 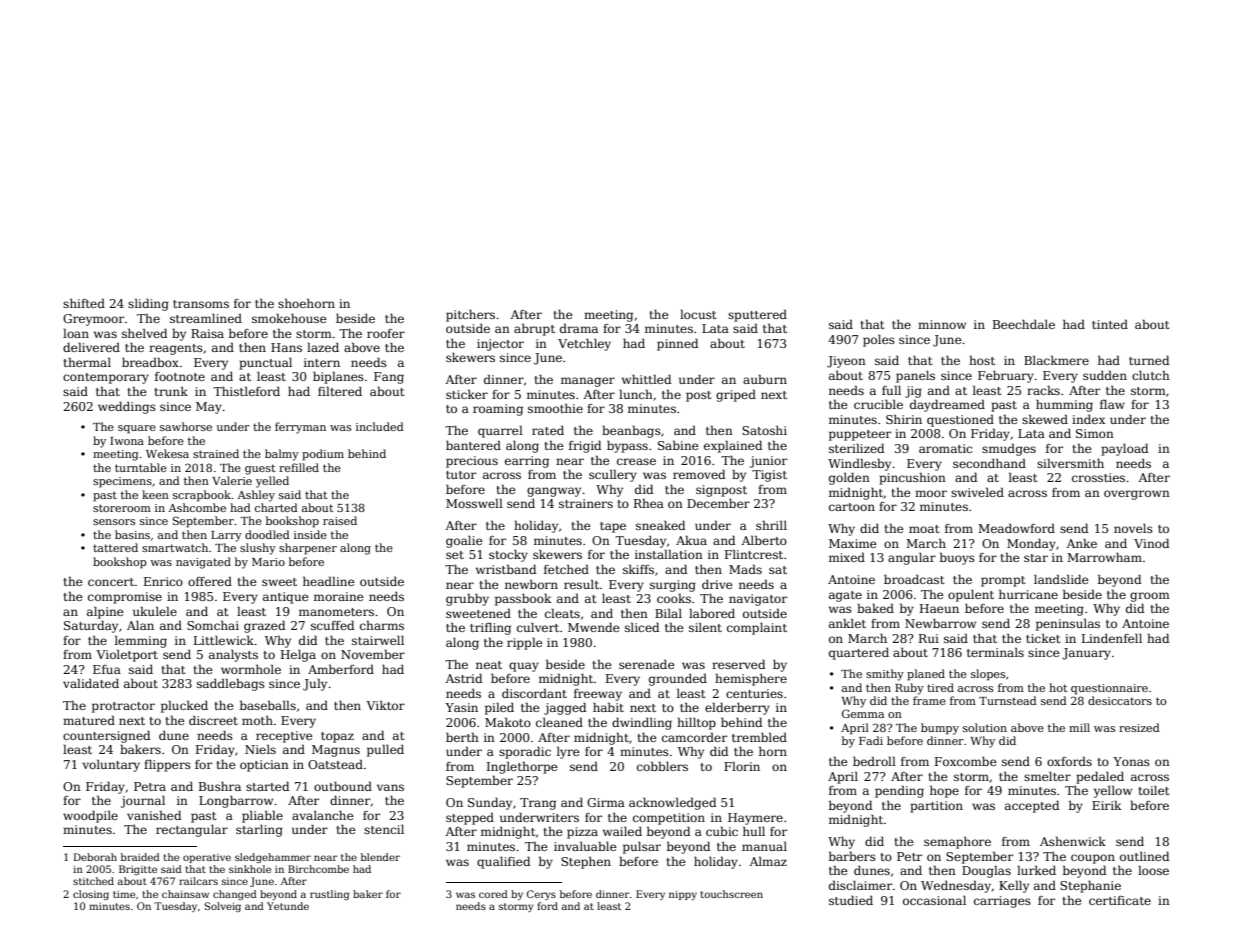 What do you see at coordinates (500, 345) in the document?
I see `injector` at bounding box center [500, 345].
